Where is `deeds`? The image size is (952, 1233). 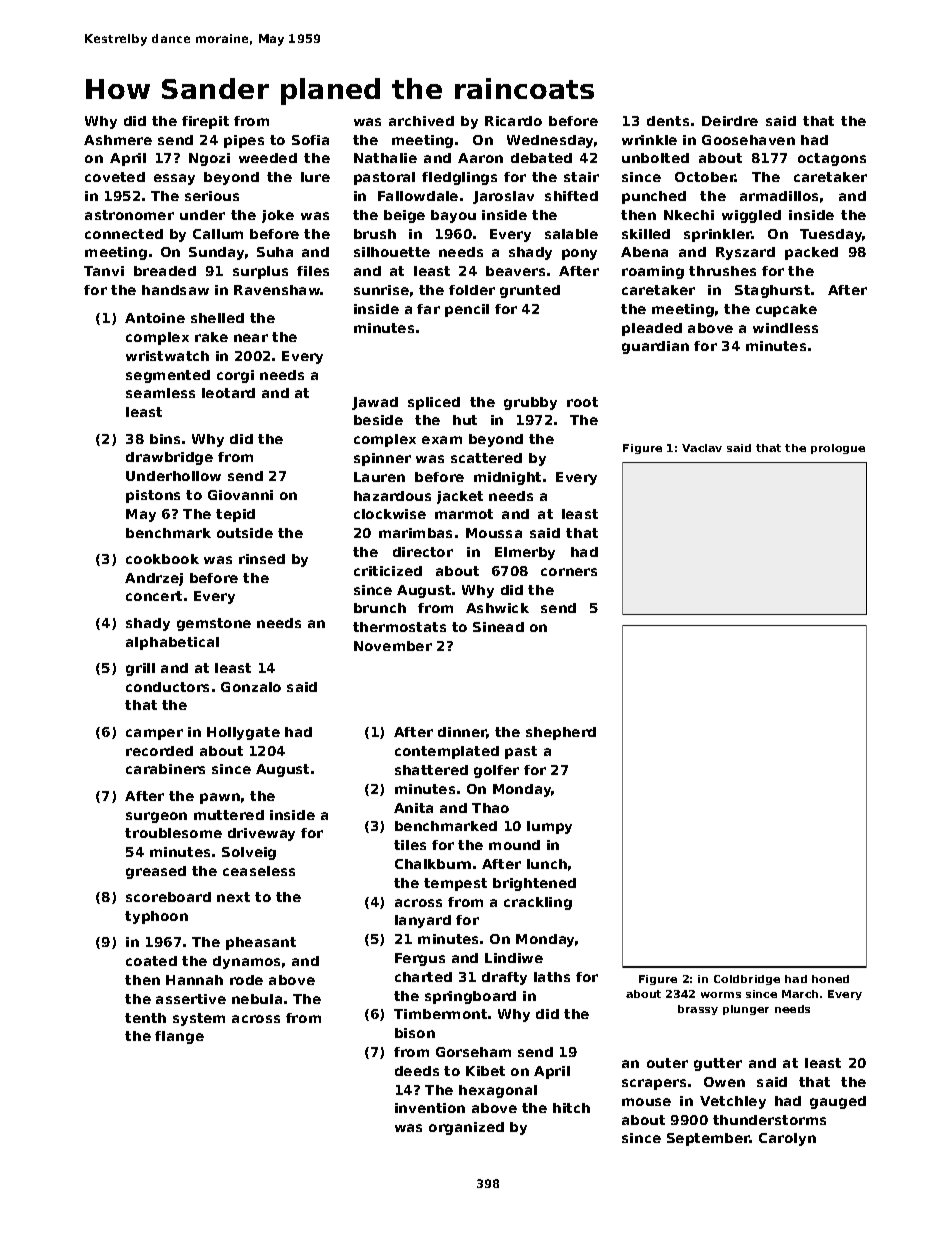 deeds is located at coordinates (417, 1071).
